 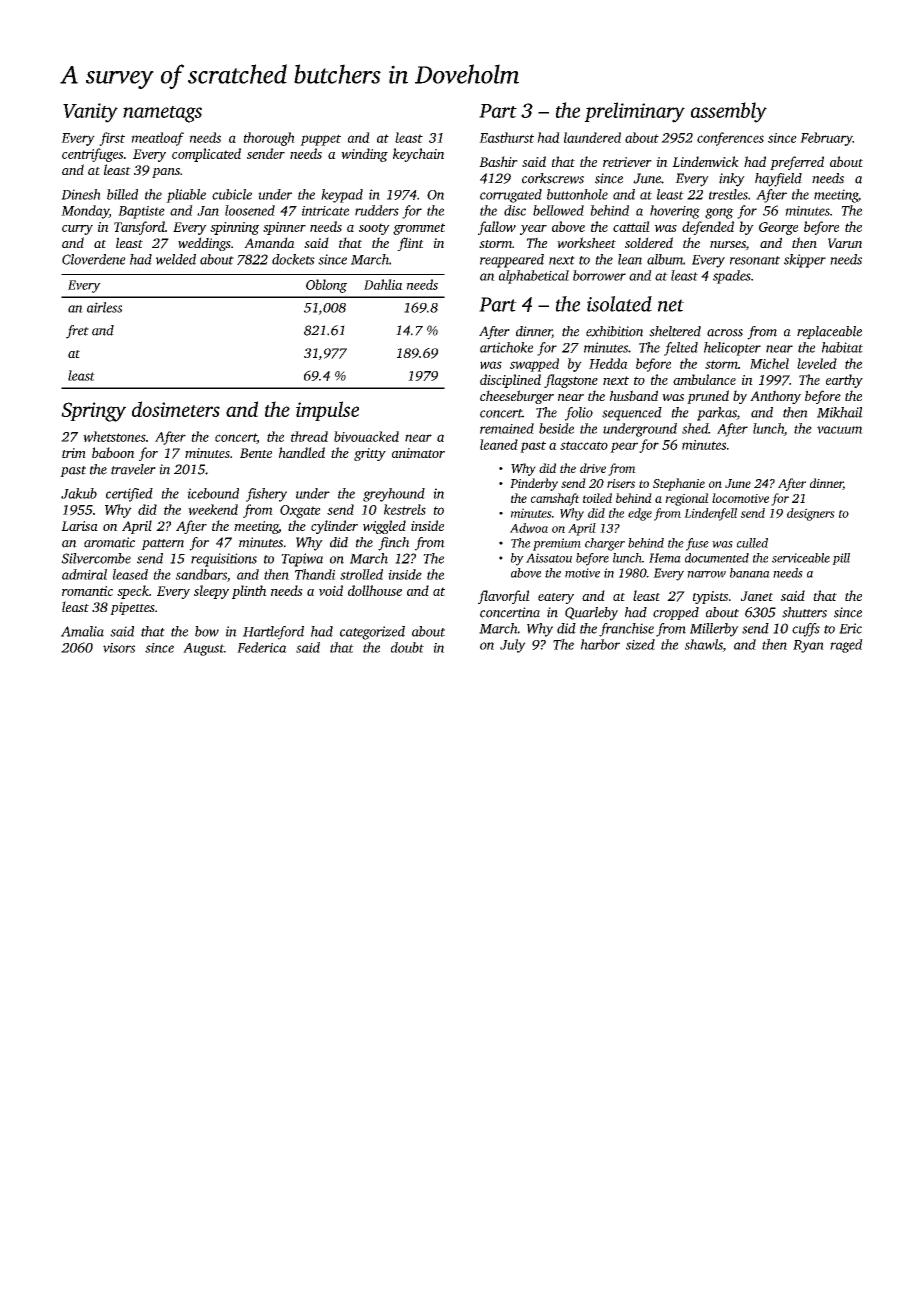 I want to click on grommet, so click(x=419, y=229).
